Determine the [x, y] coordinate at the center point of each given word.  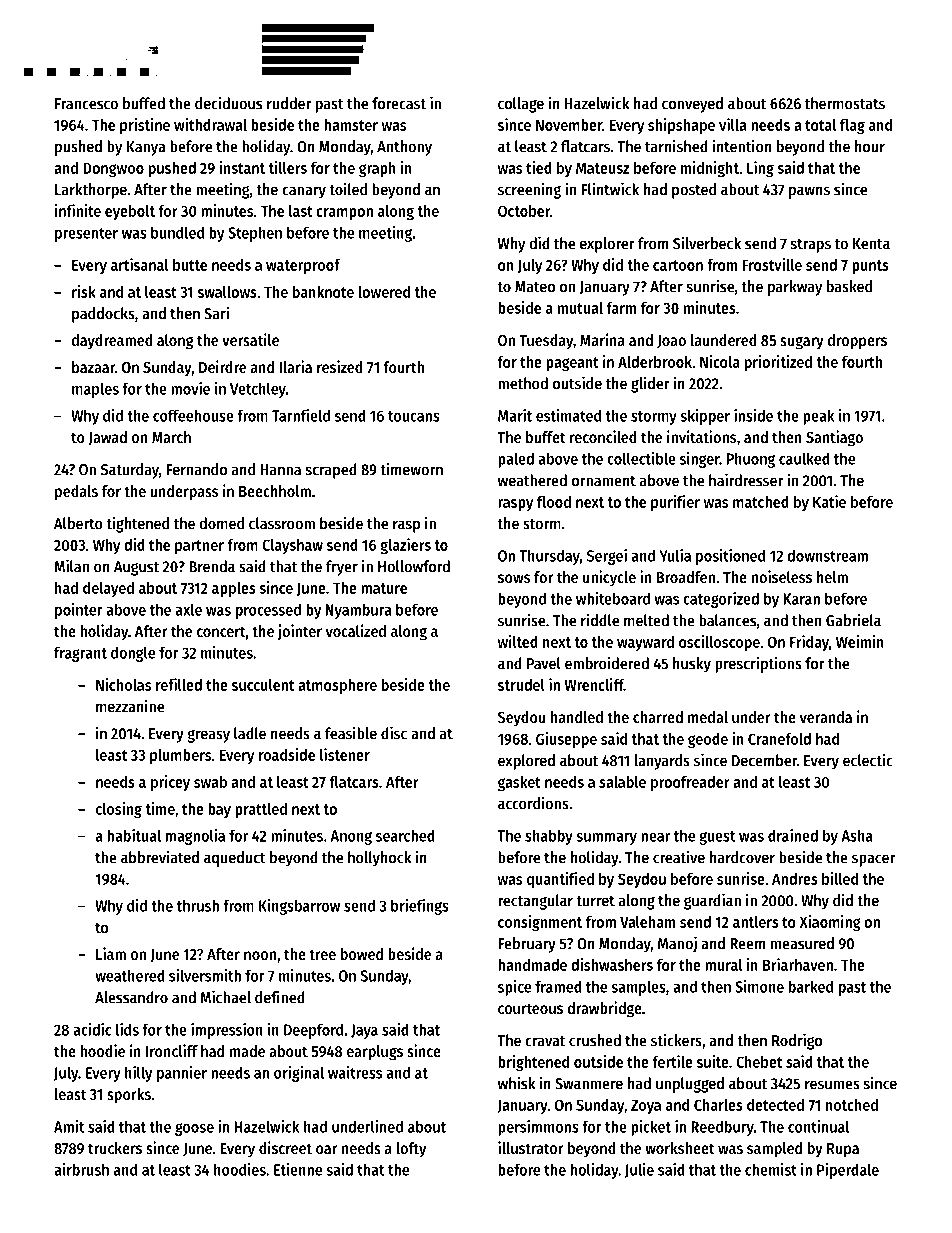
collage [521, 105]
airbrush [81, 1169]
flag [852, 126]
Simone [759, 986]
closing [119, 810]
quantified [560, 880]
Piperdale [848, 1171]
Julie [639, 1170]
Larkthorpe [91, 191]
